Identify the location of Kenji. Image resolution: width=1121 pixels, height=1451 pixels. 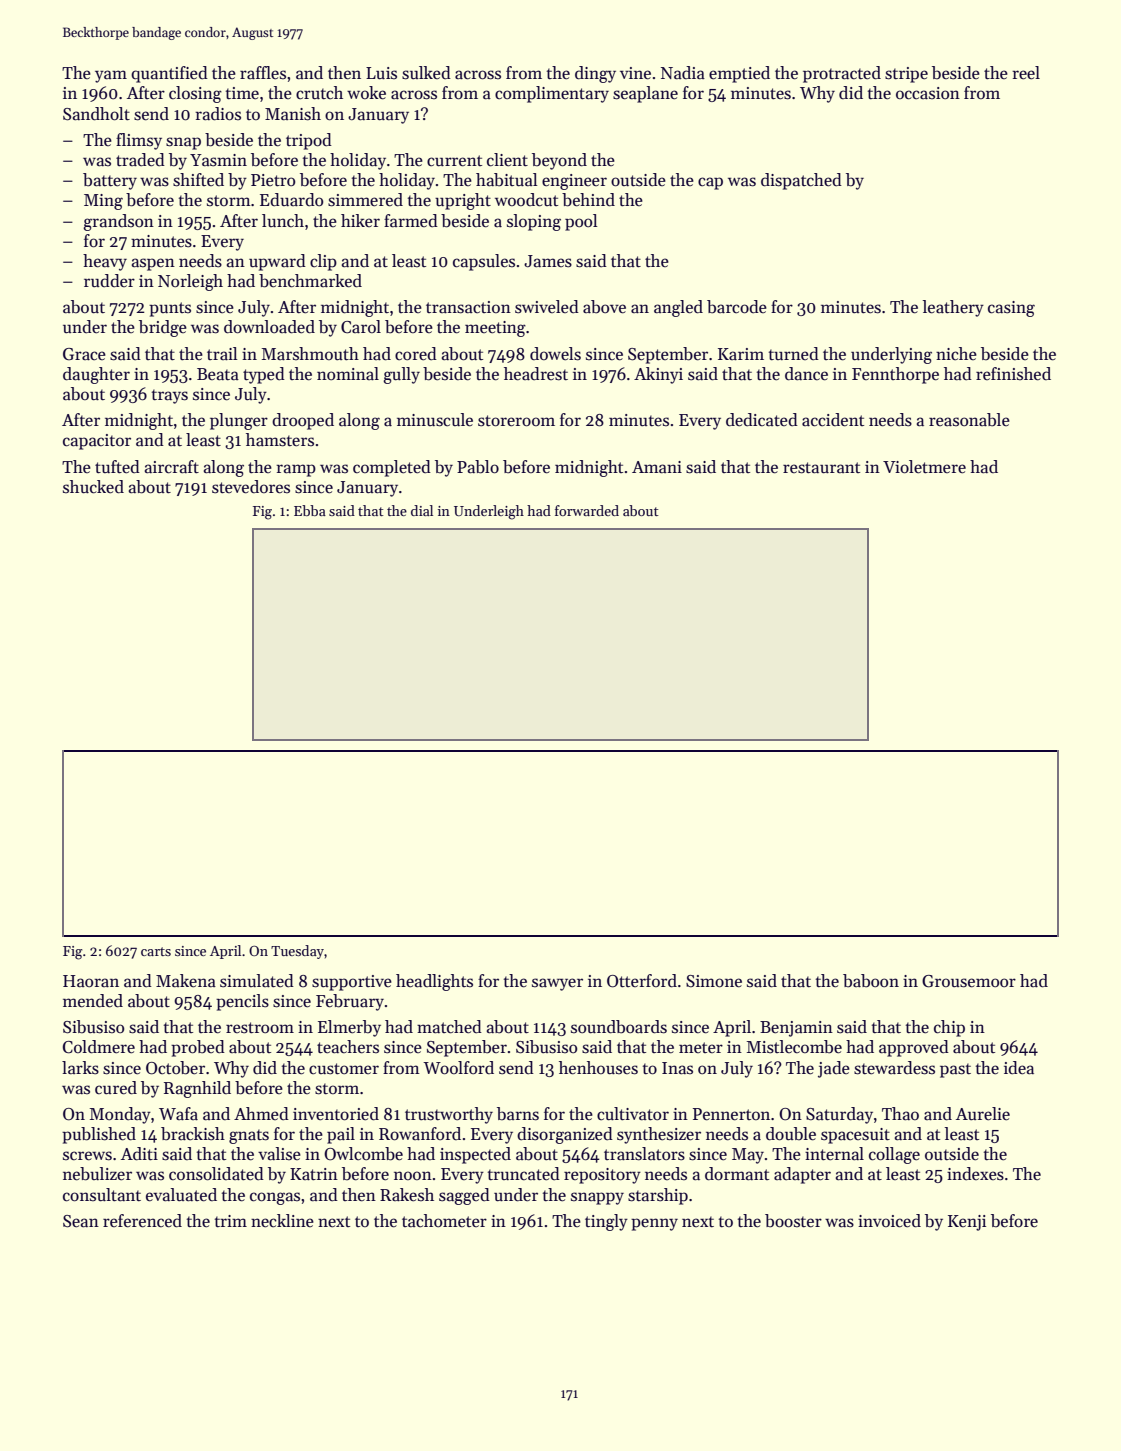
(967, 1223).
